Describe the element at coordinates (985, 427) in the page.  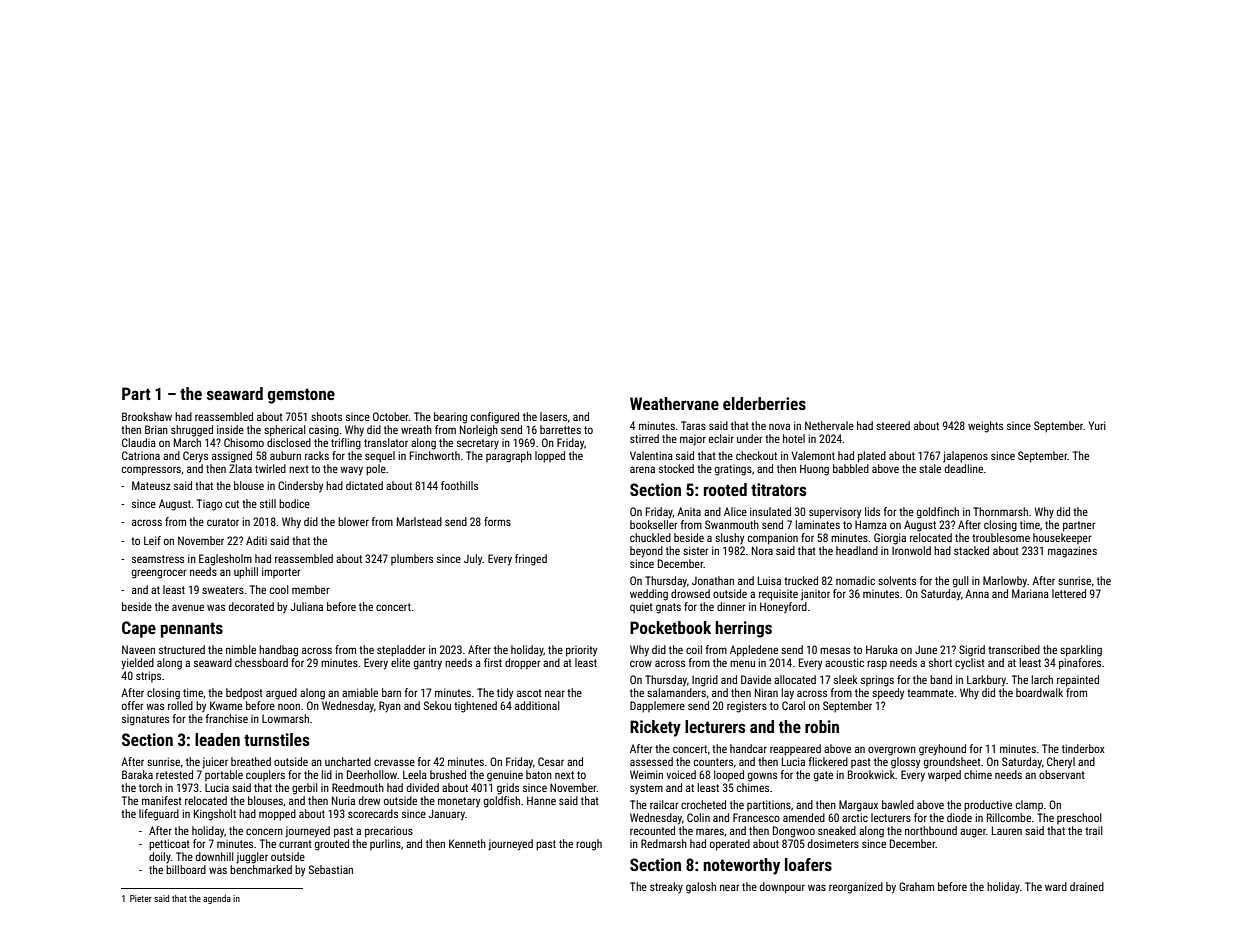
I see `weights` at that location.
